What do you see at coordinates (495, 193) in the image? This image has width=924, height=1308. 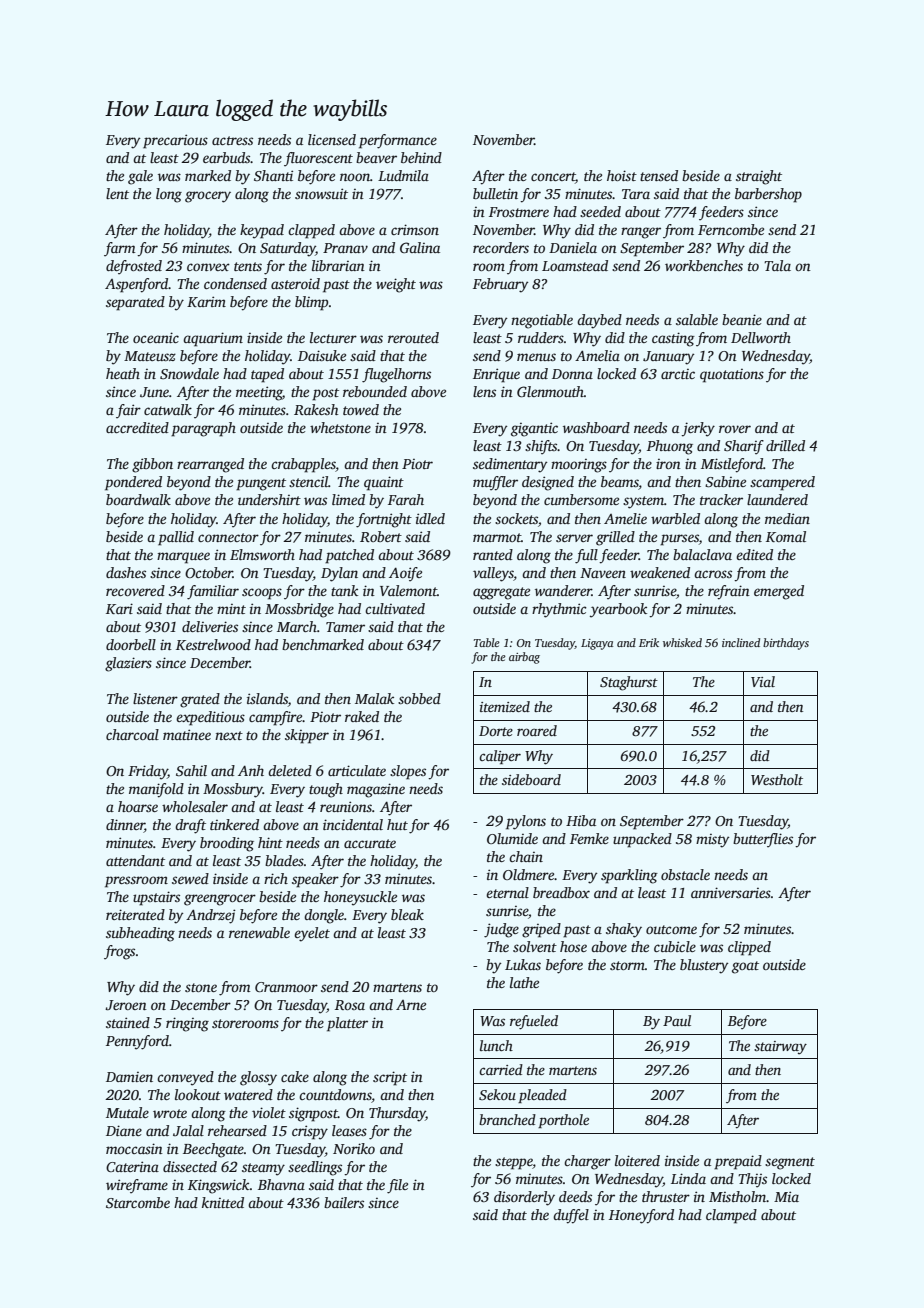 I see `bulletin` at bounding box center [495, 193].
